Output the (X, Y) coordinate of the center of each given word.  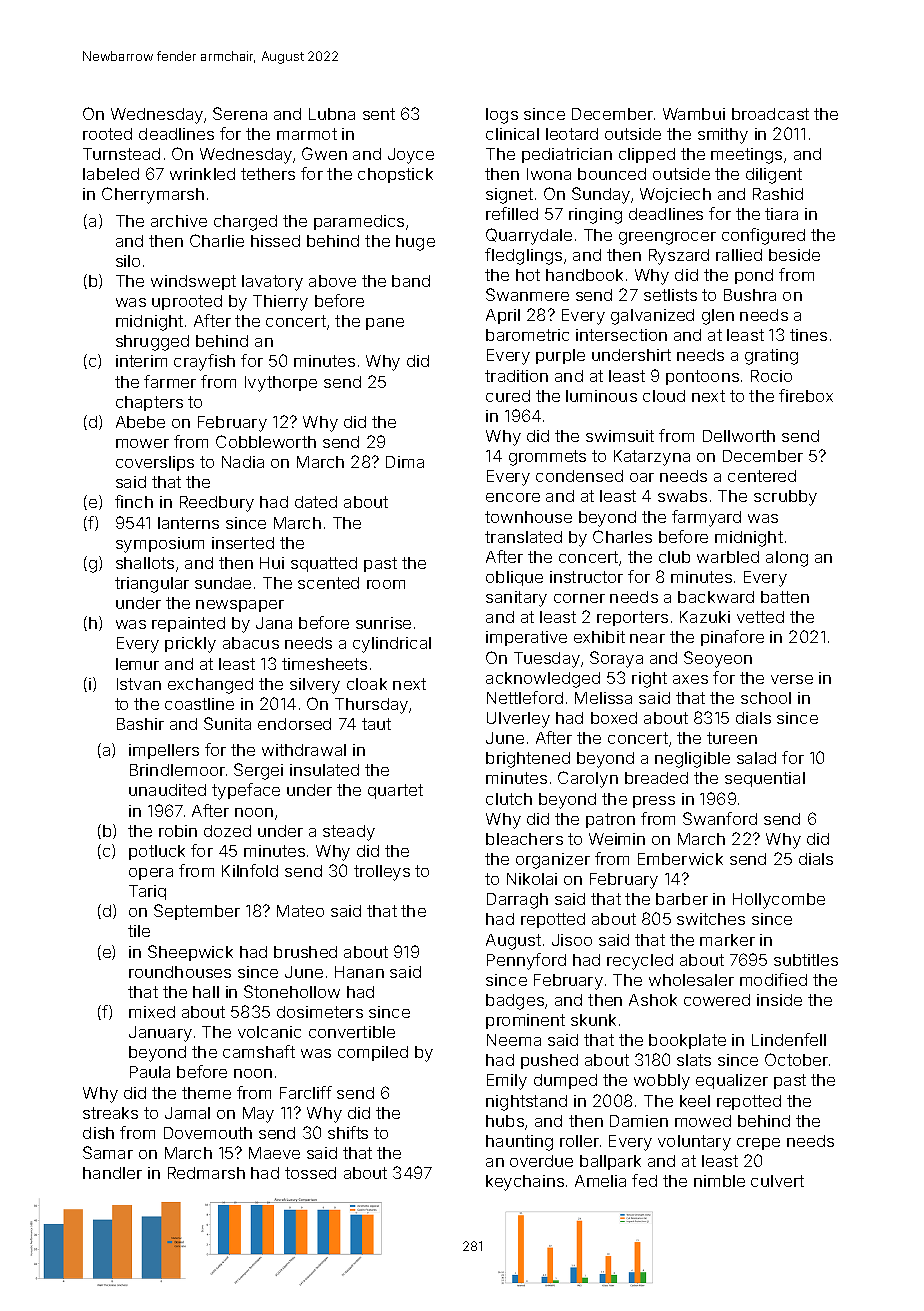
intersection (621, 335)
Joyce (411, 156)
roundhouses (180, 972)
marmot (307, 134)
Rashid (778, 194)
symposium (160, 545)
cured (508, 396)
